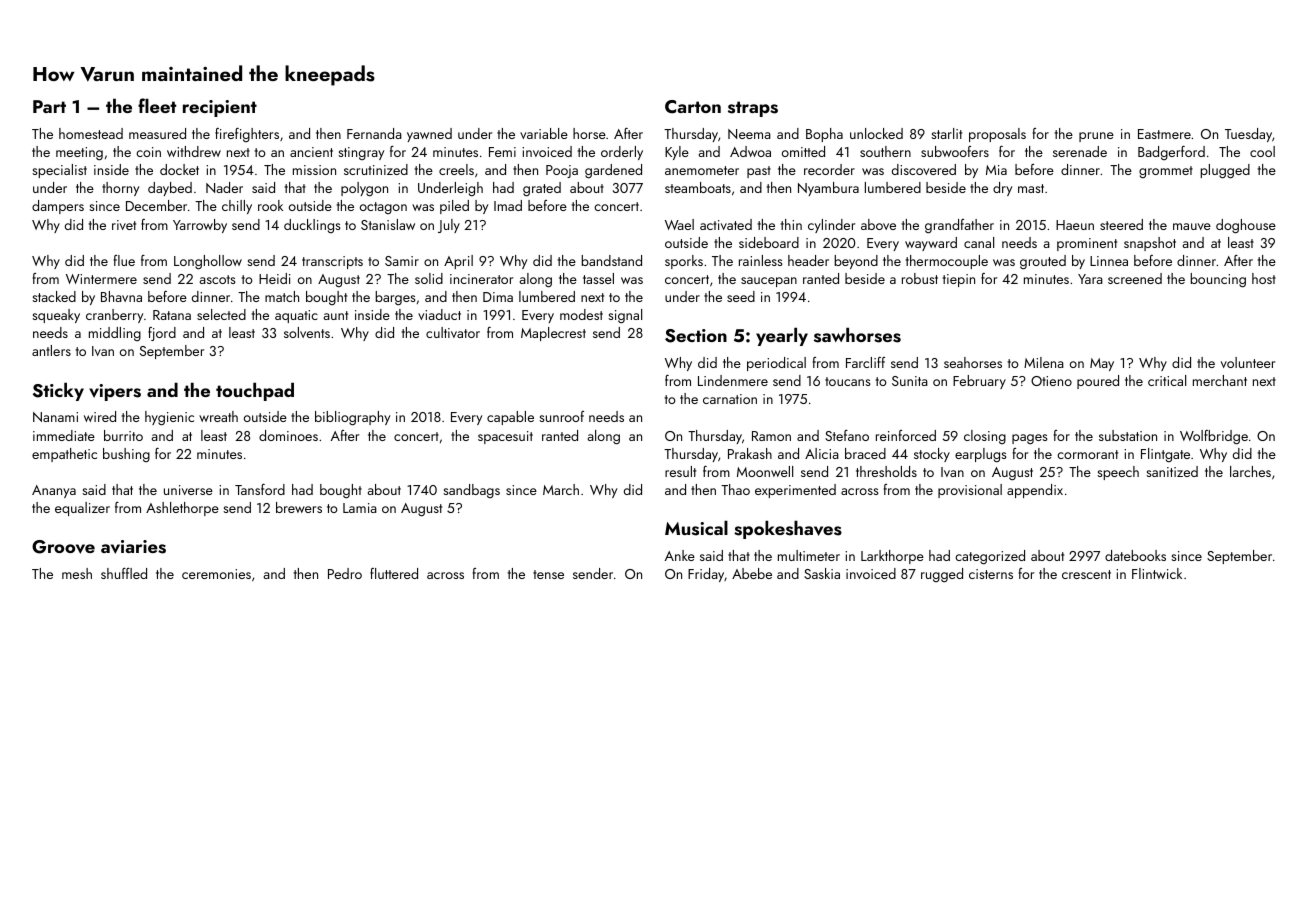  Describe the element at coordinates (77, 573) in the image. I see `mesh` at that location.
